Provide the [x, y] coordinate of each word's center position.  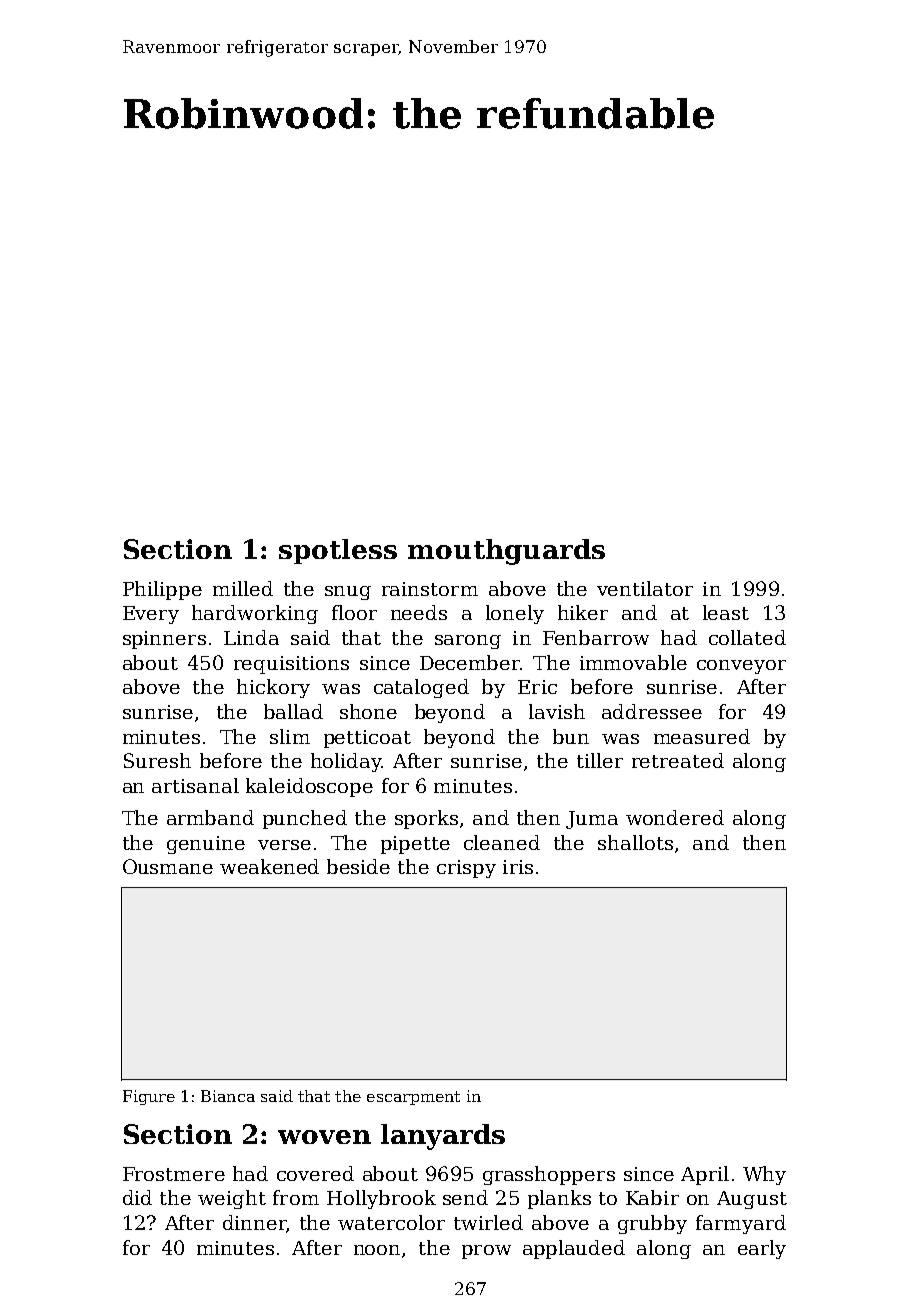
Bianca [228, 1096]
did [137, 1197]
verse [284, 845]
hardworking [255, 614]
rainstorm [430, 589]
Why [764, 1175]
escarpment [413, 1098]
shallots [635, 842]
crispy [466, 869]
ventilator [645, 588]
